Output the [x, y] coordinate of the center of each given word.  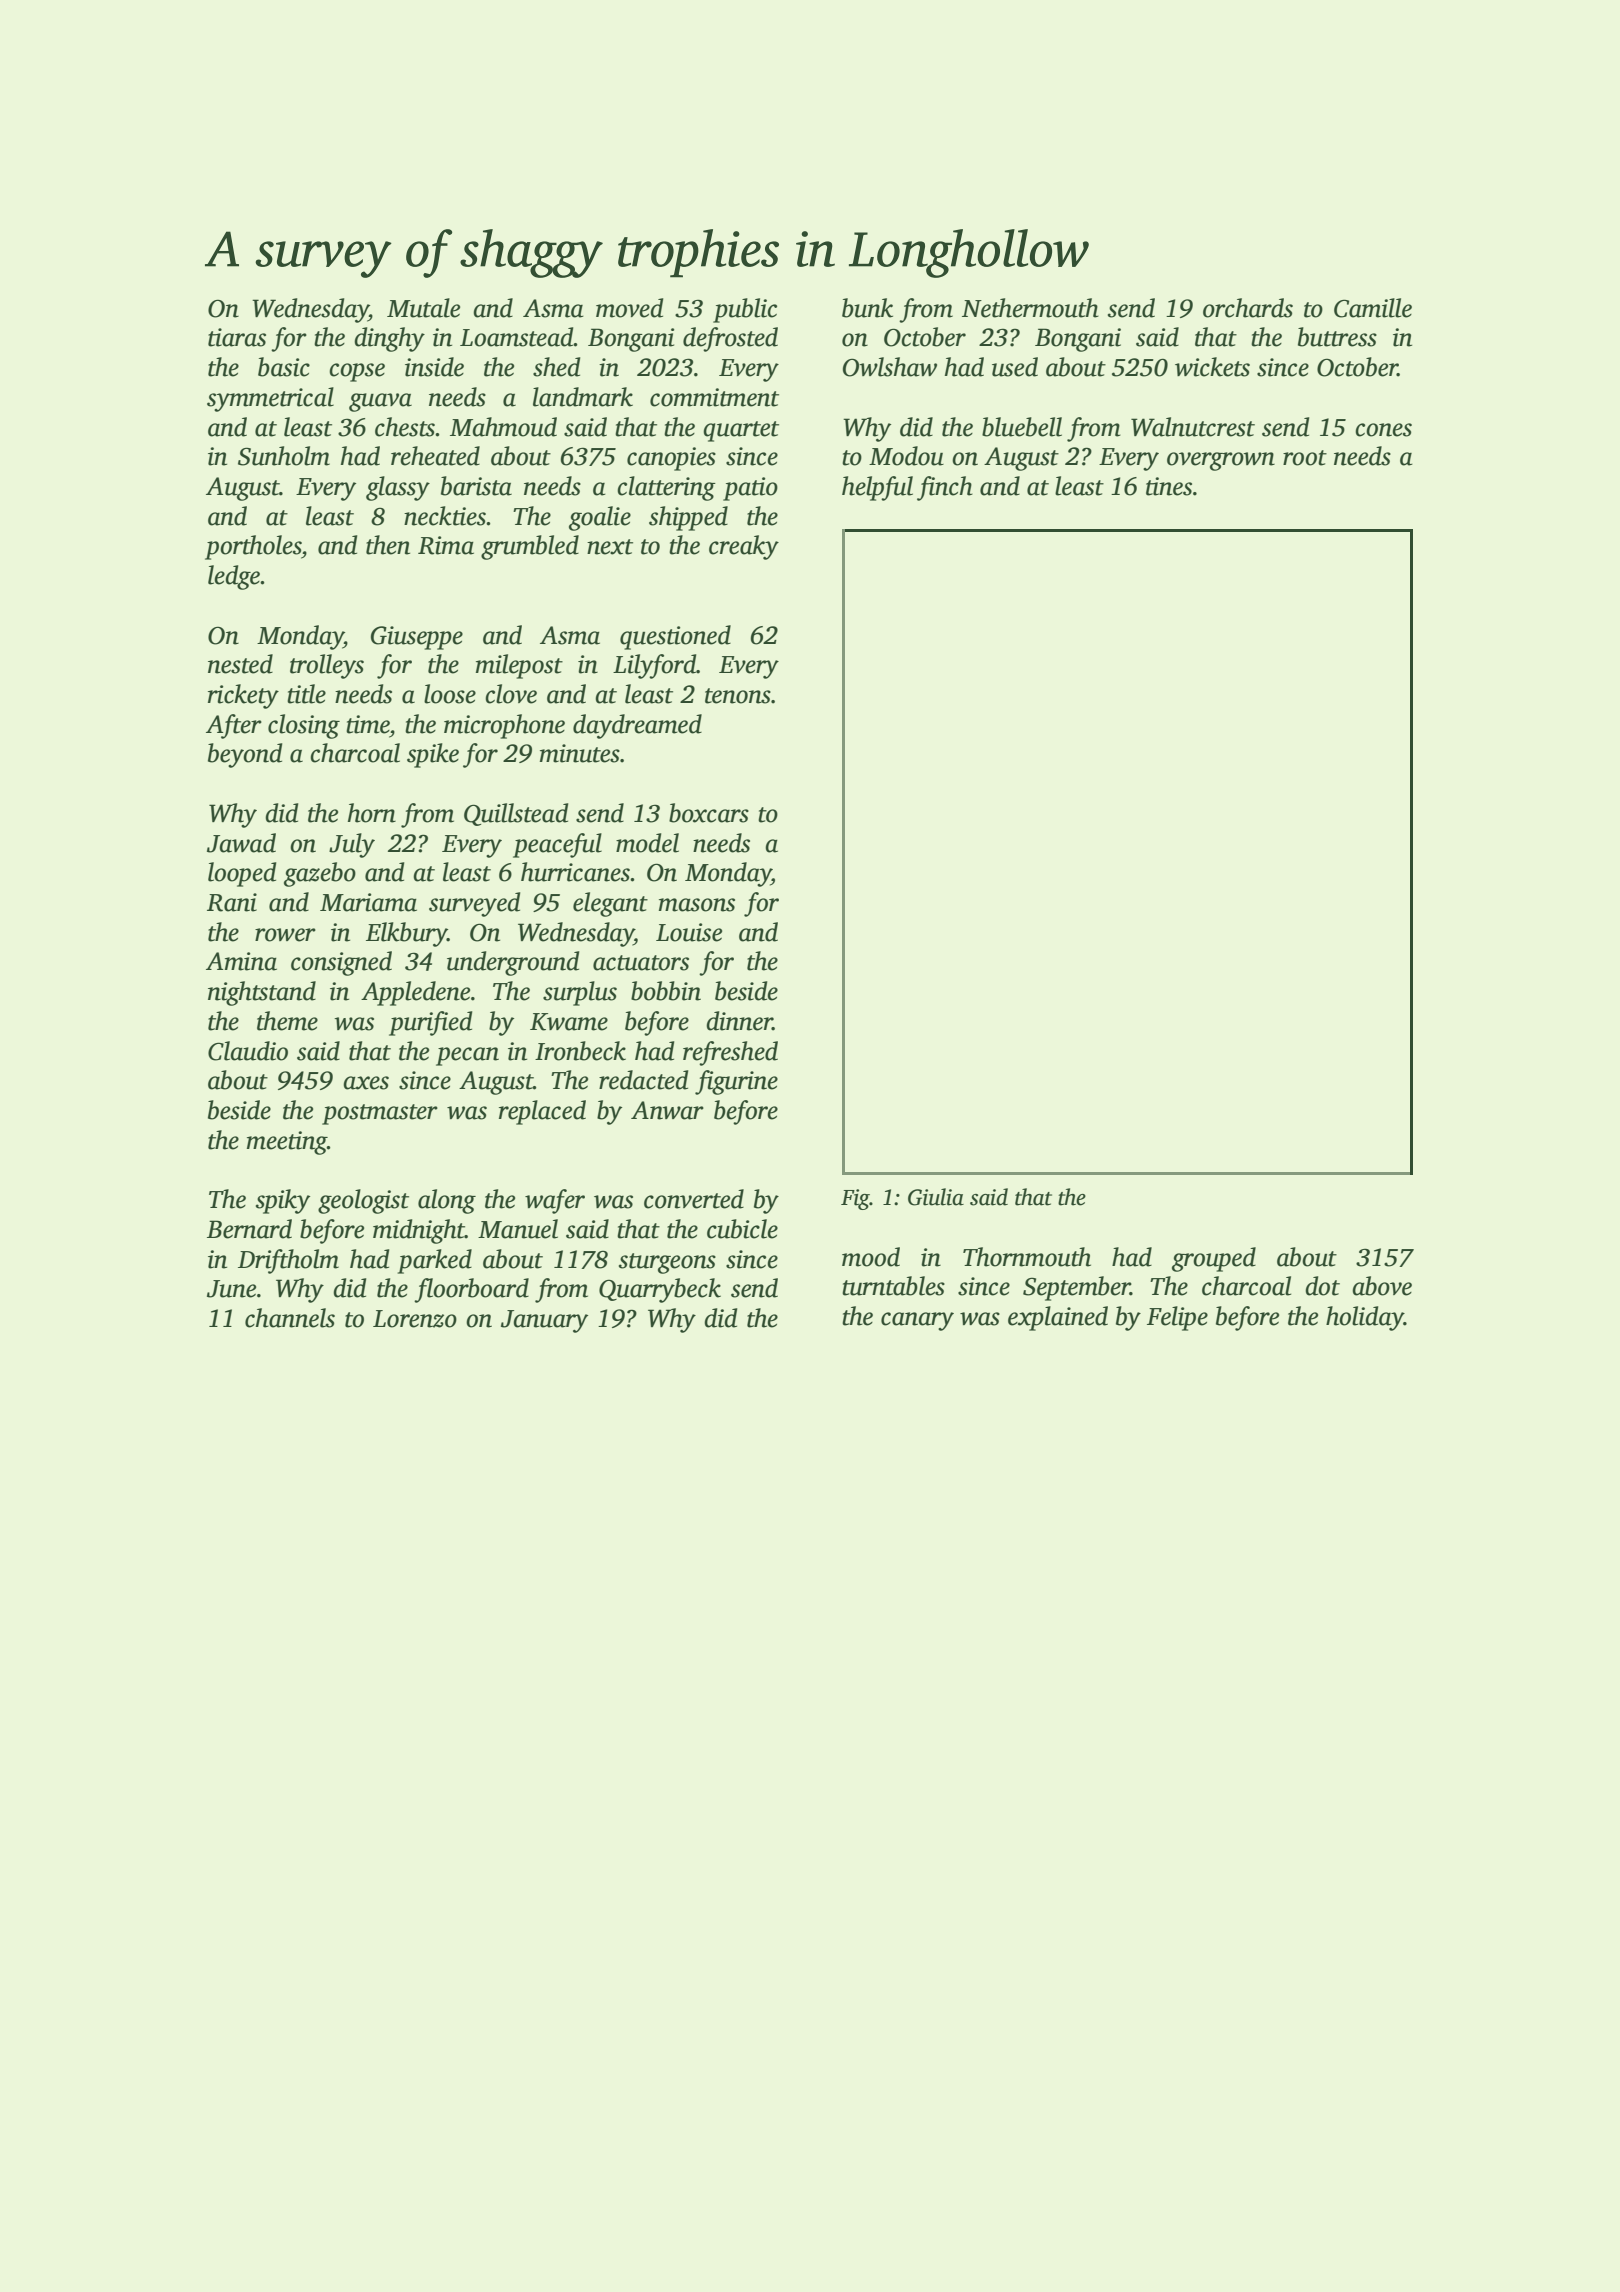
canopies [671, 459]
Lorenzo [415, 1319]
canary [917, 1321]
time [368, 724]
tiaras [237, 337]
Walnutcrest [1193, 427]
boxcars [709, 813]
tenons [738, 696]
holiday [1365, 1318]
